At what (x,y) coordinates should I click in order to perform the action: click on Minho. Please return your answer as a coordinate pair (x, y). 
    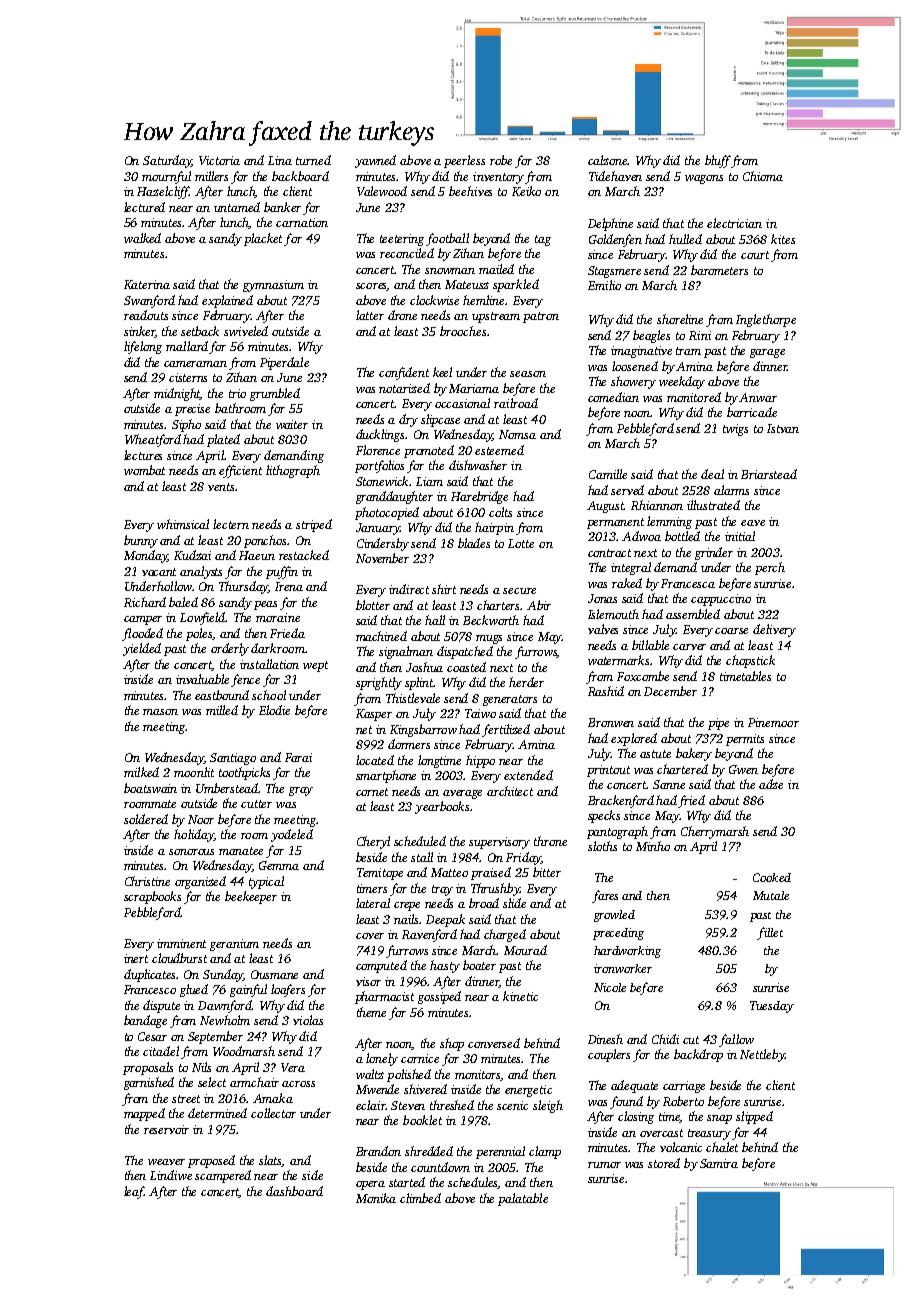
    Looking at the image, I should click on (653, 846).
